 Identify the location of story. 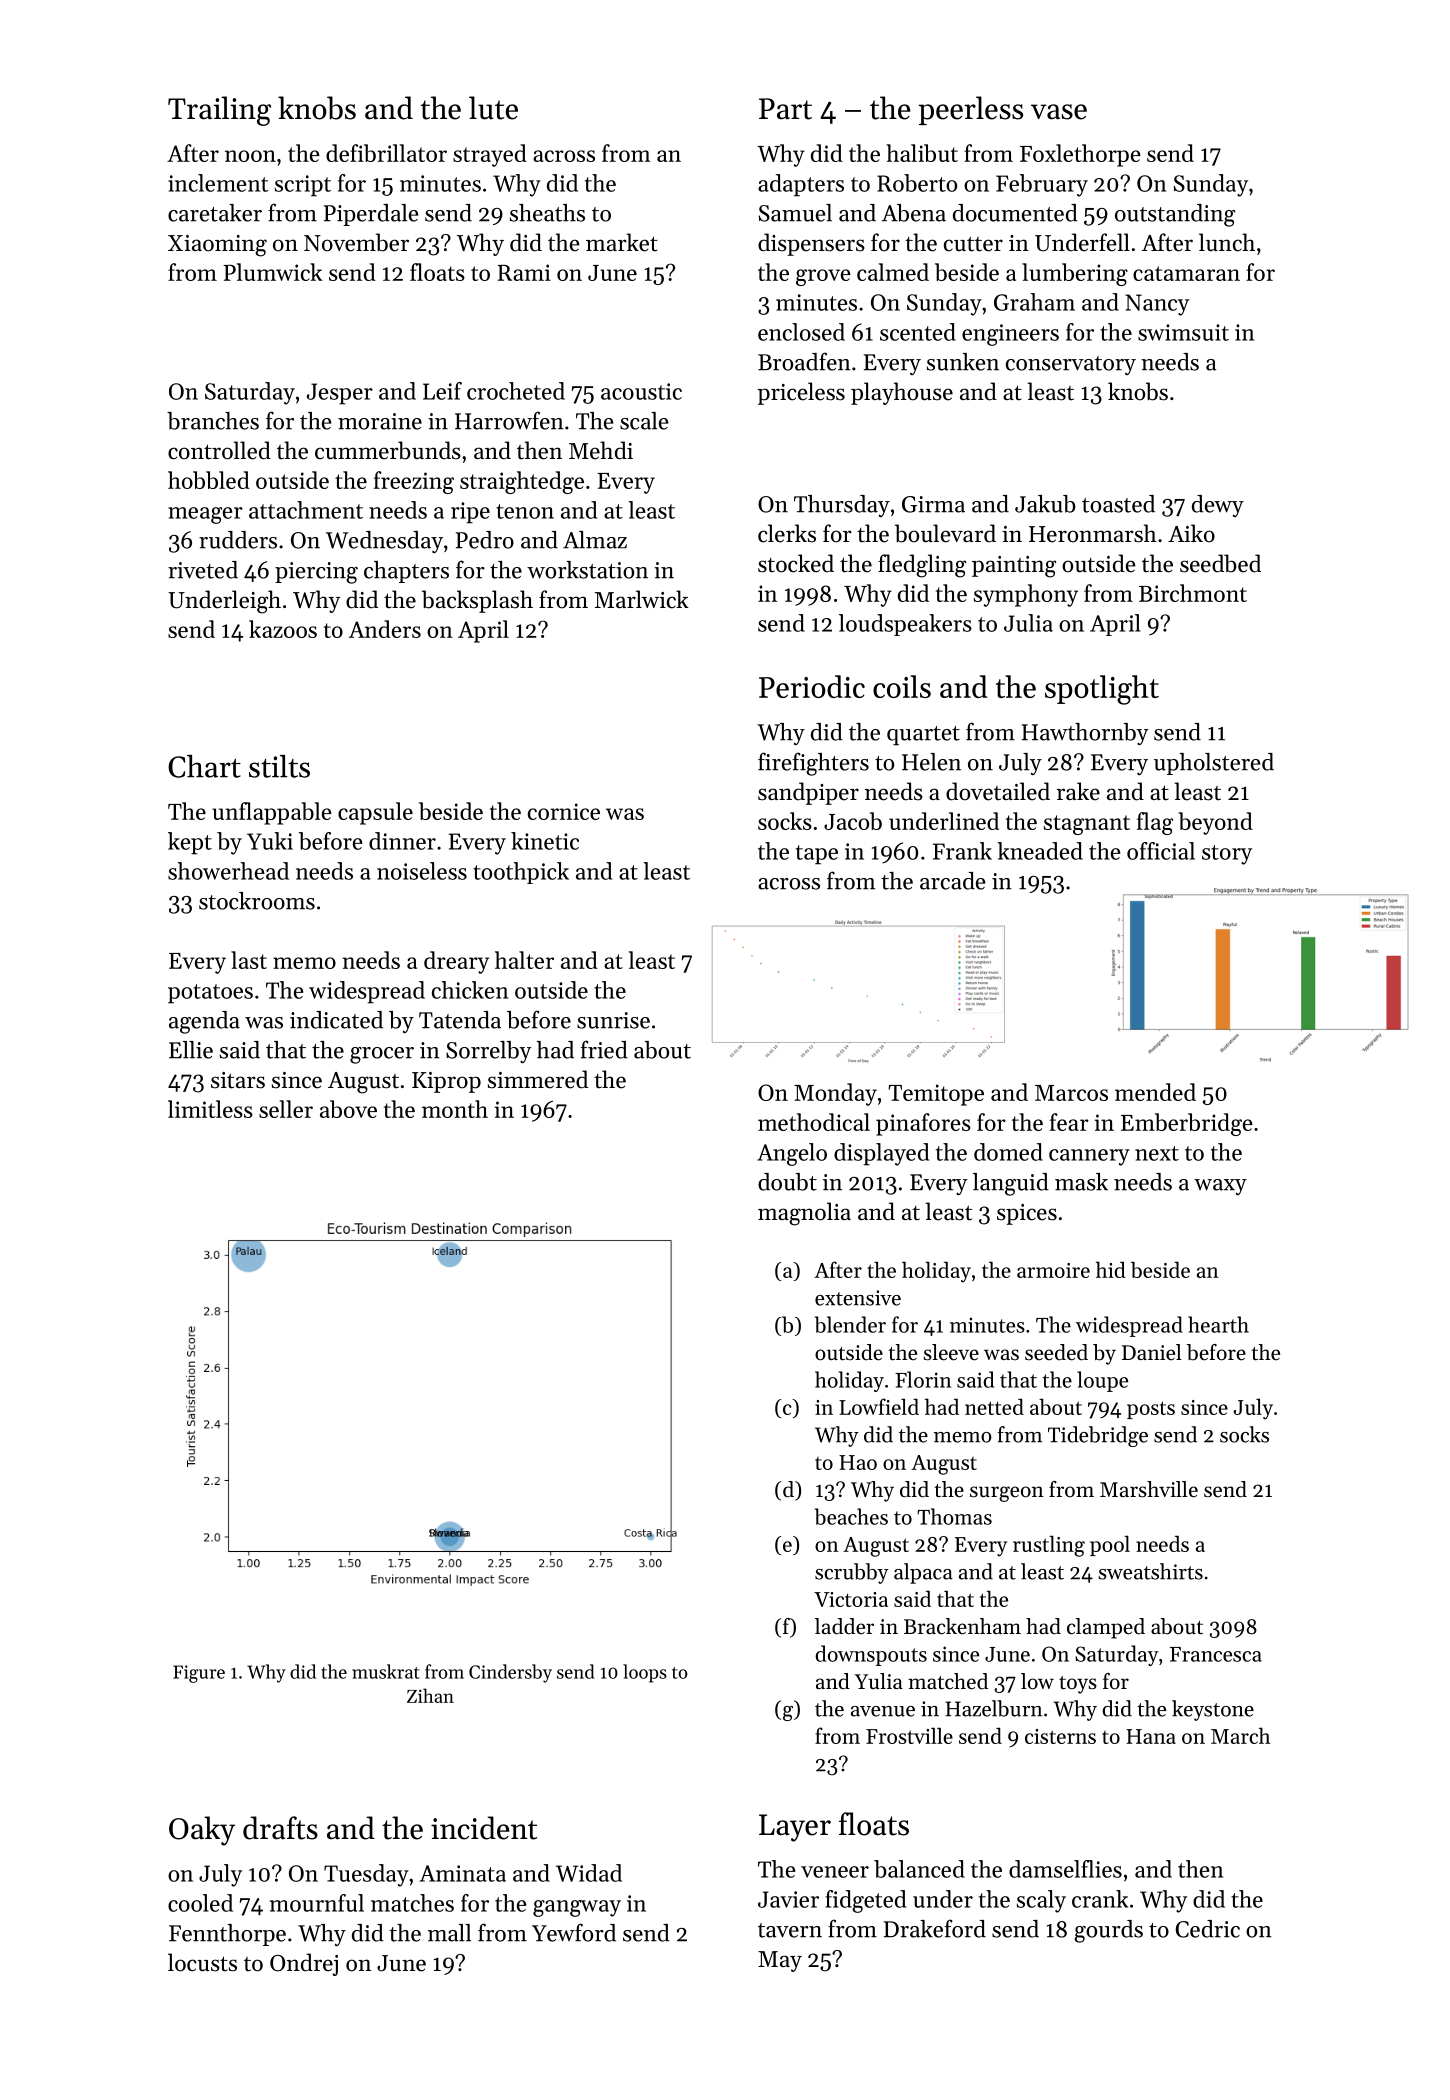
(1227, 855).
